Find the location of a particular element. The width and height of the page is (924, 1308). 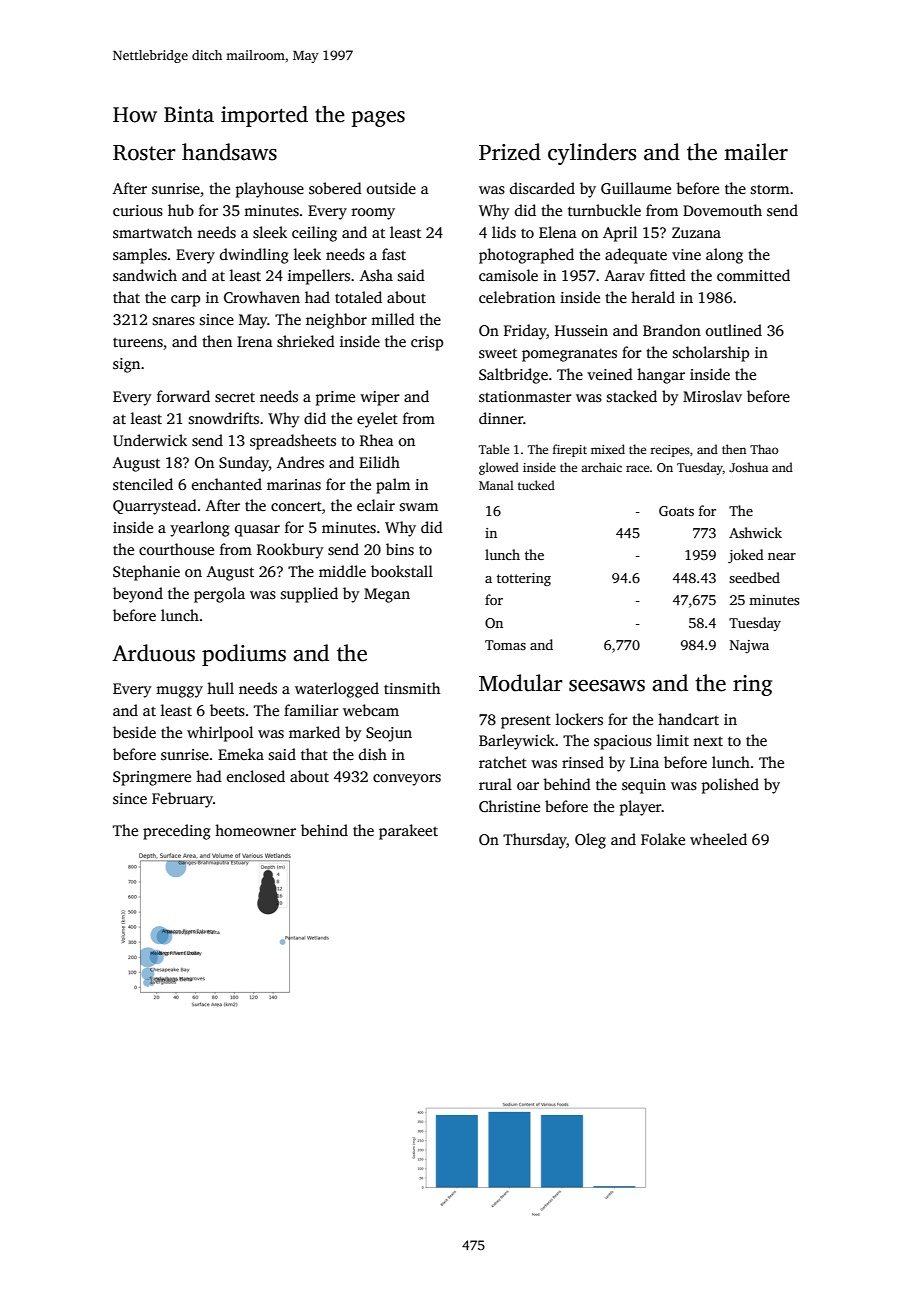

joked is located at coordinates (746, 556).
